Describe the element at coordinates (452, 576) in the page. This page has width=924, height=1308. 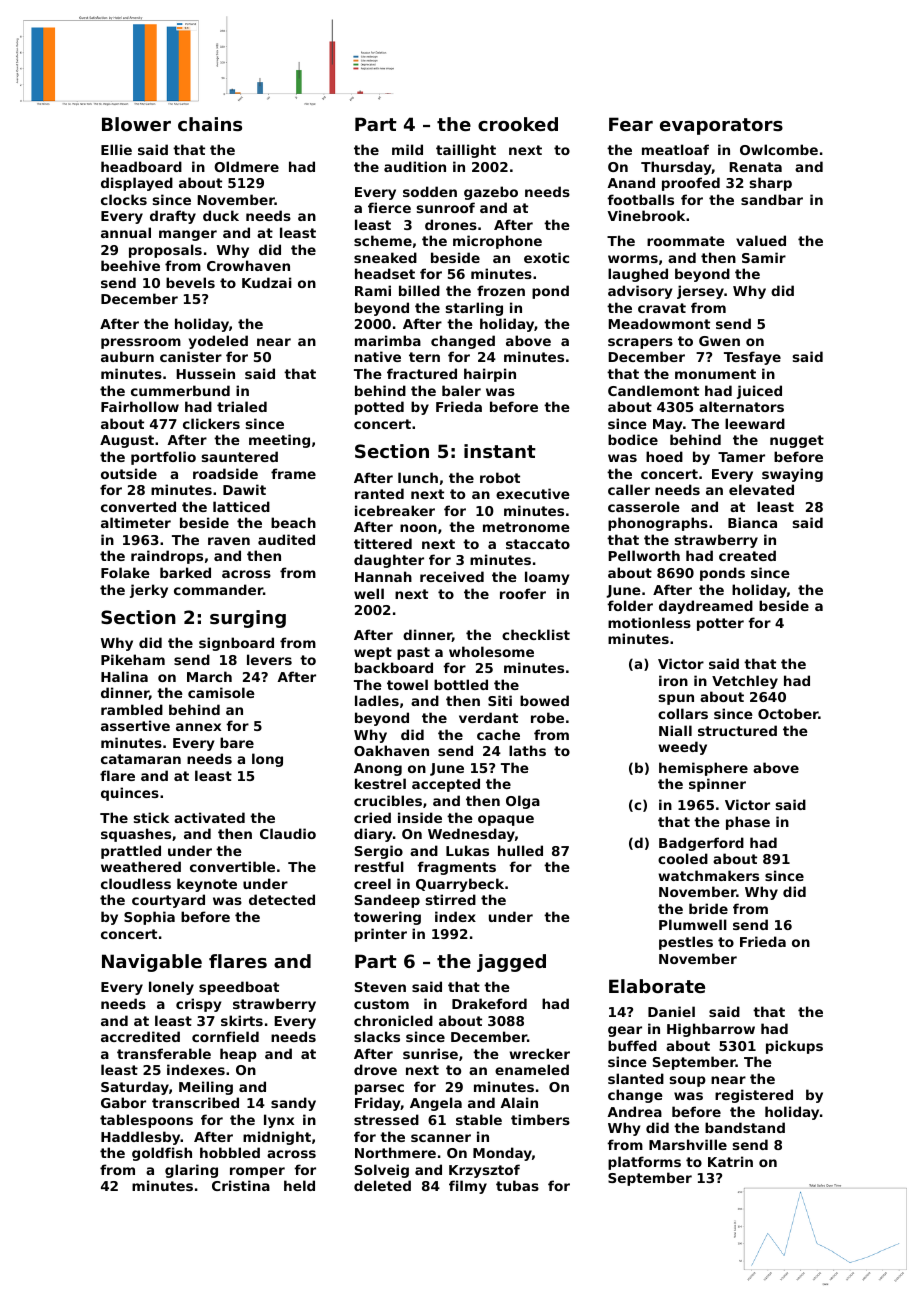
I see `received` at that location.
